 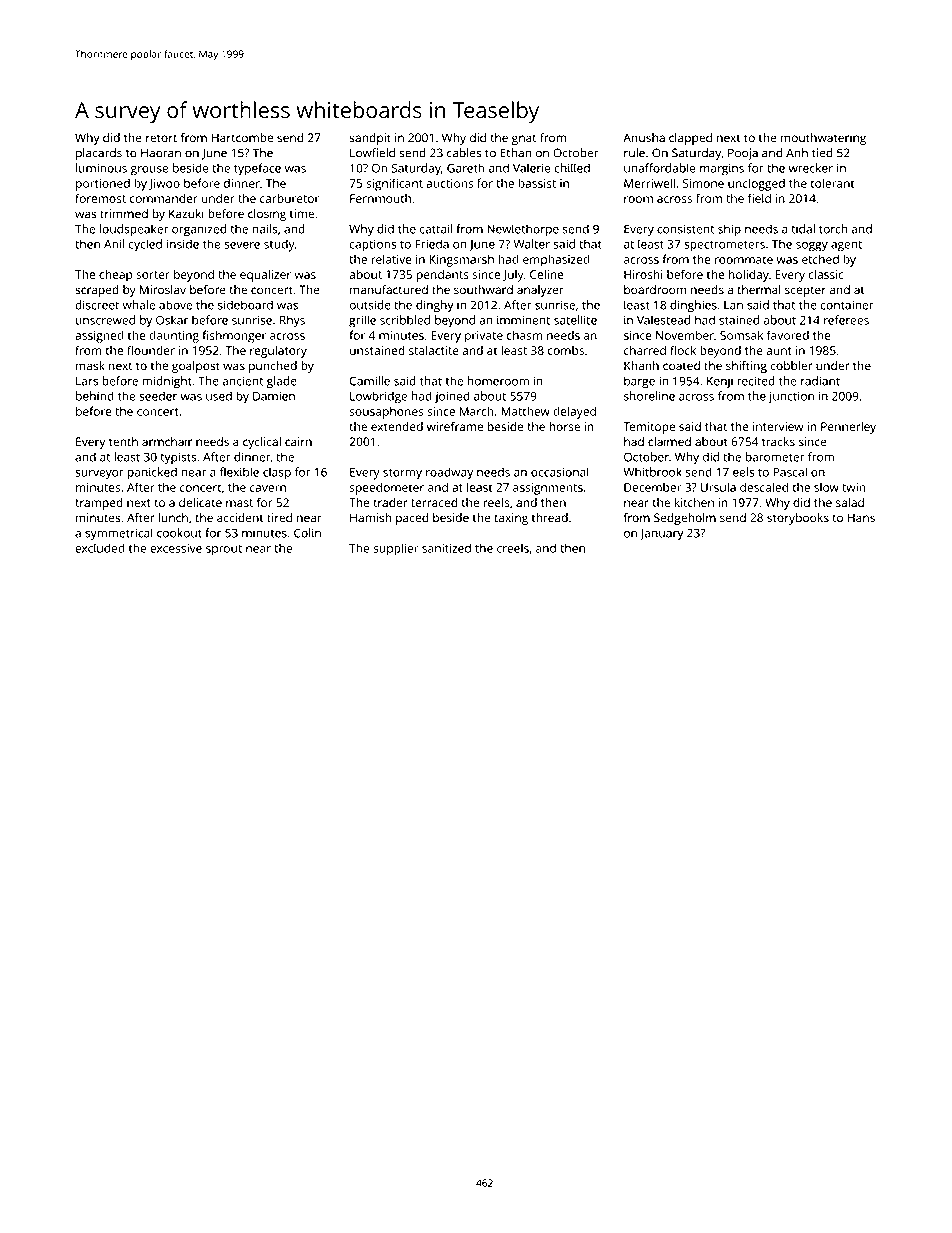 I want to click on Kazuki, so click(x=186, y=214).
